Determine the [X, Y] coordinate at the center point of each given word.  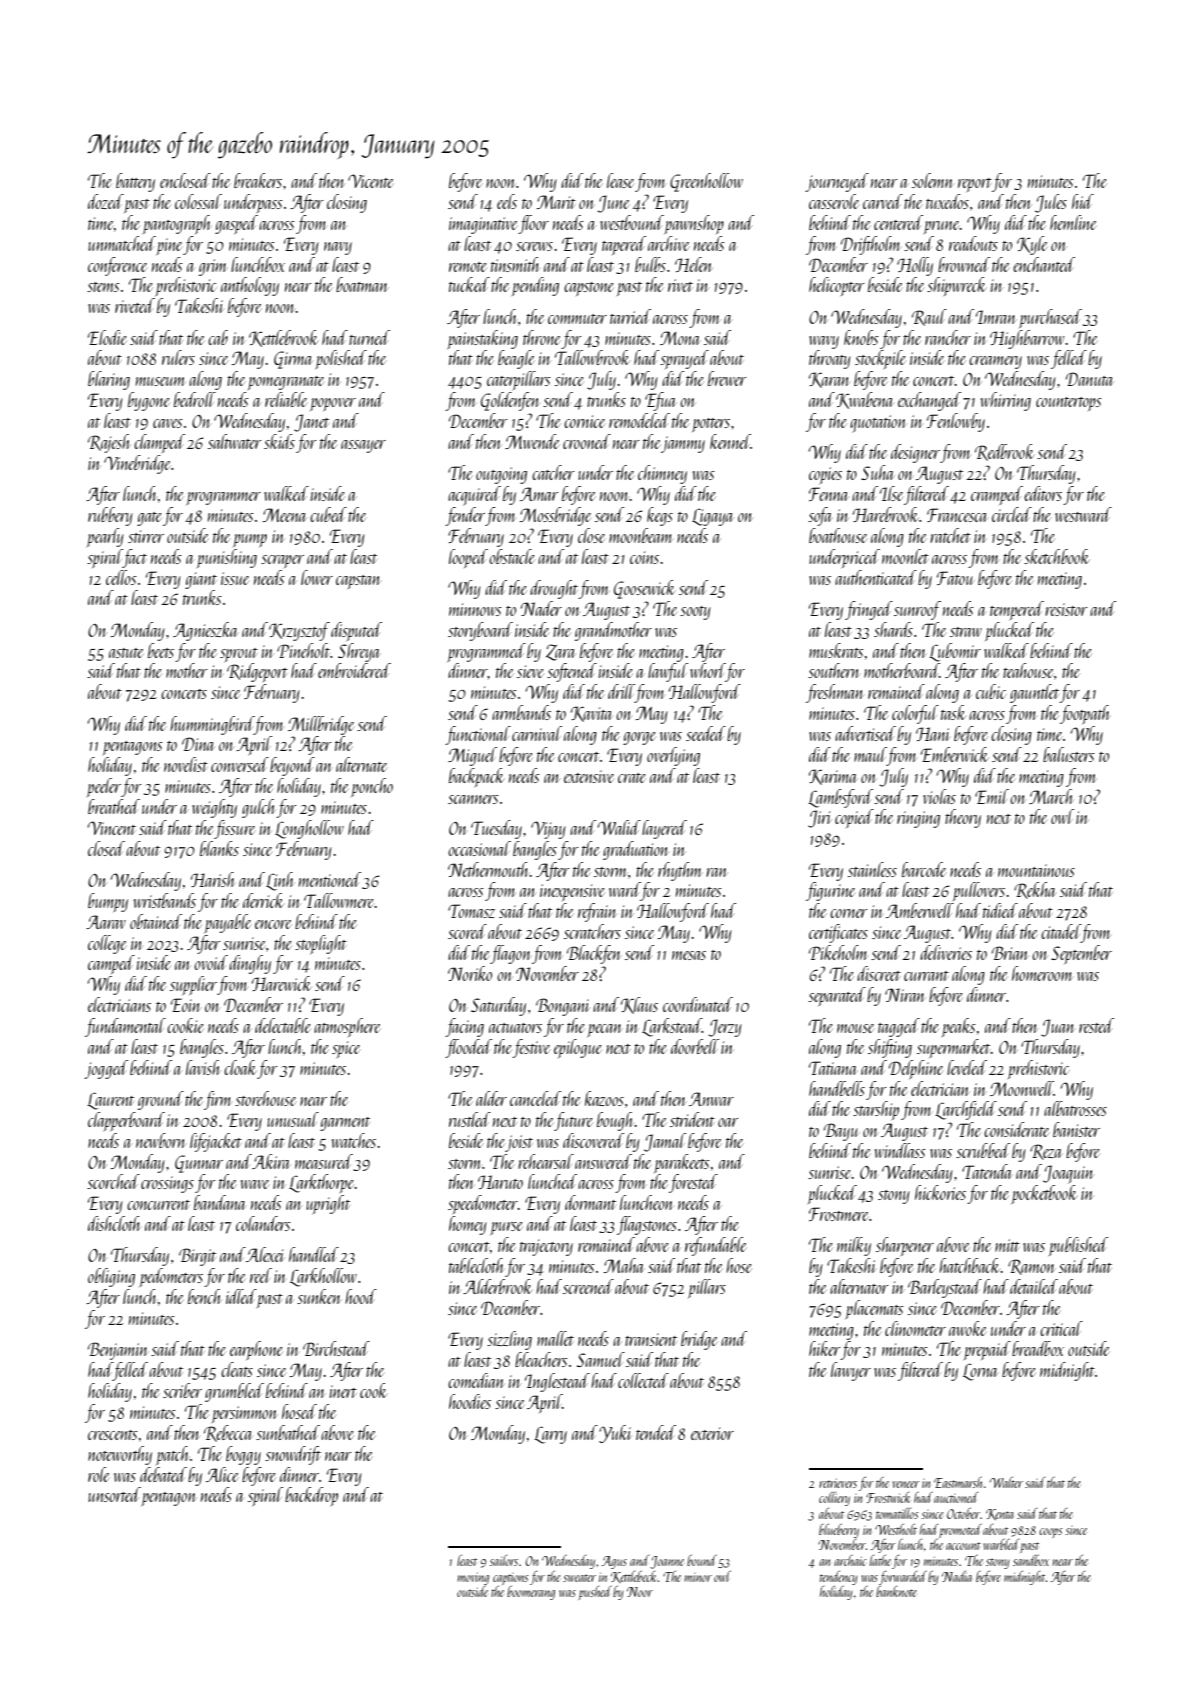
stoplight [321, 944]
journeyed [837, 182]
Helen [693, 264]
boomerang [531, 1593]
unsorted [114, 1494]
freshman [835, 693]
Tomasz [471, 911]
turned [369, 337]
